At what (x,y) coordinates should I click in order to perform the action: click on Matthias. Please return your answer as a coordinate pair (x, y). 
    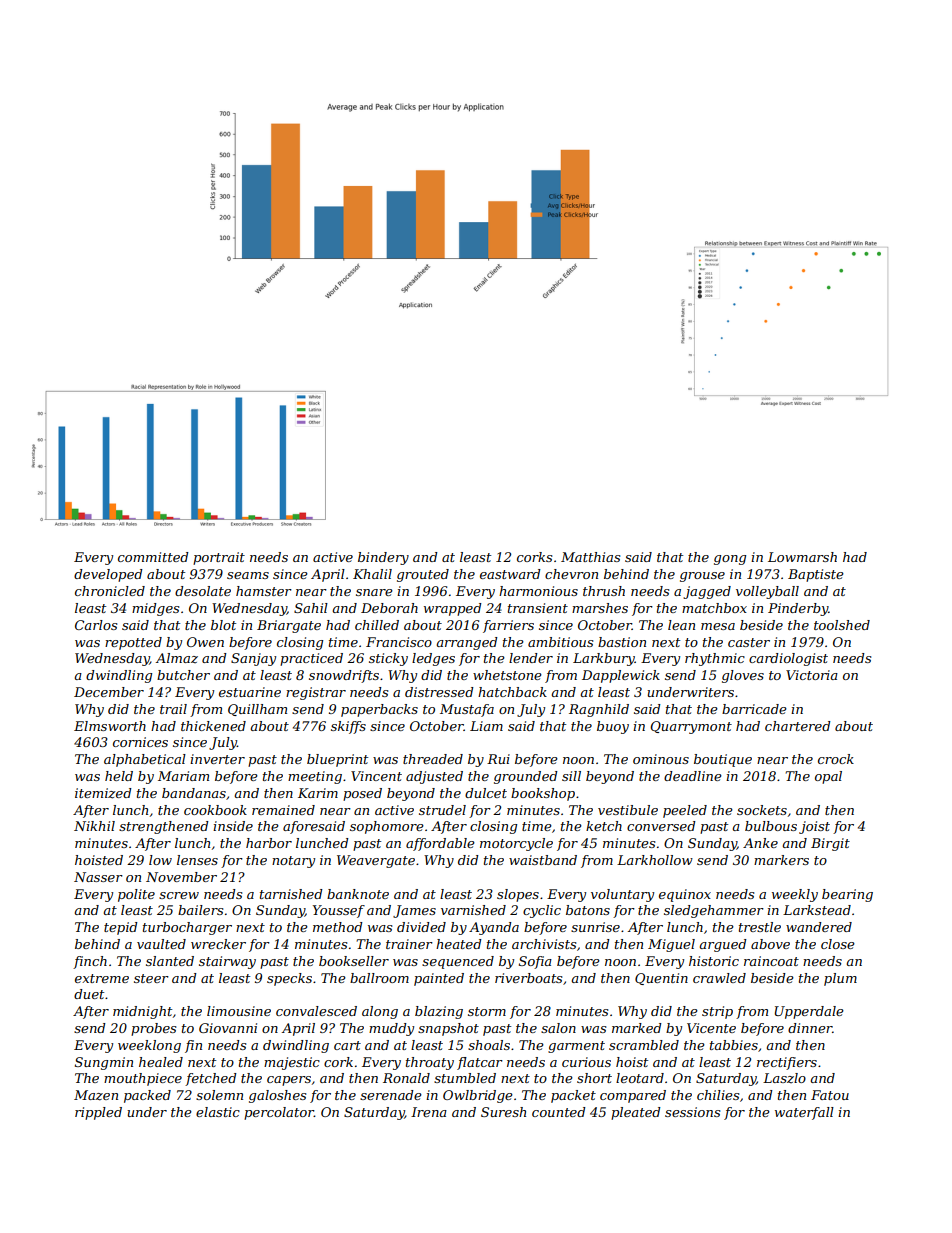
    Looking at the image, I should click on (590, 557).
